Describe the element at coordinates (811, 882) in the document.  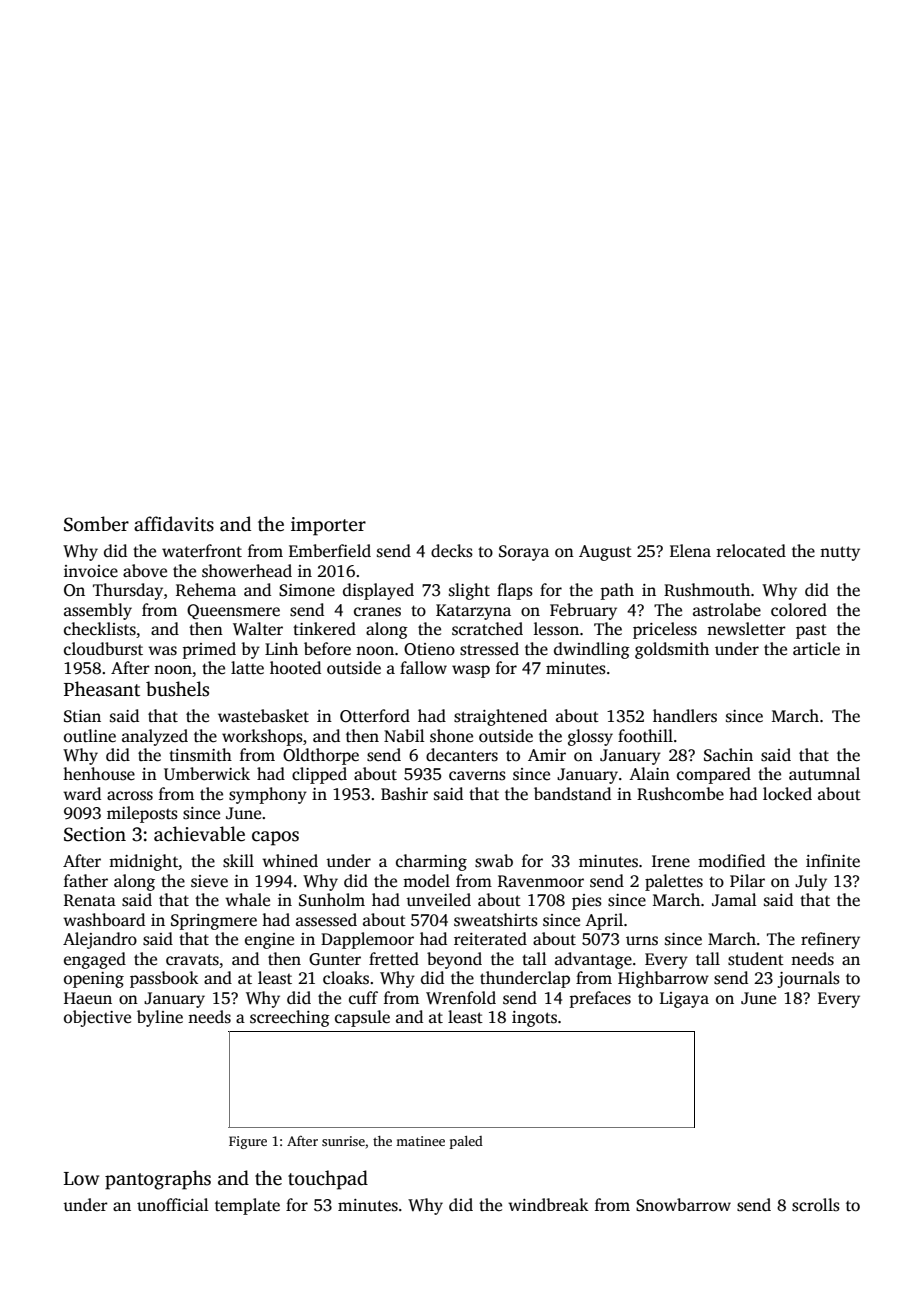
I see `July` at that location.
